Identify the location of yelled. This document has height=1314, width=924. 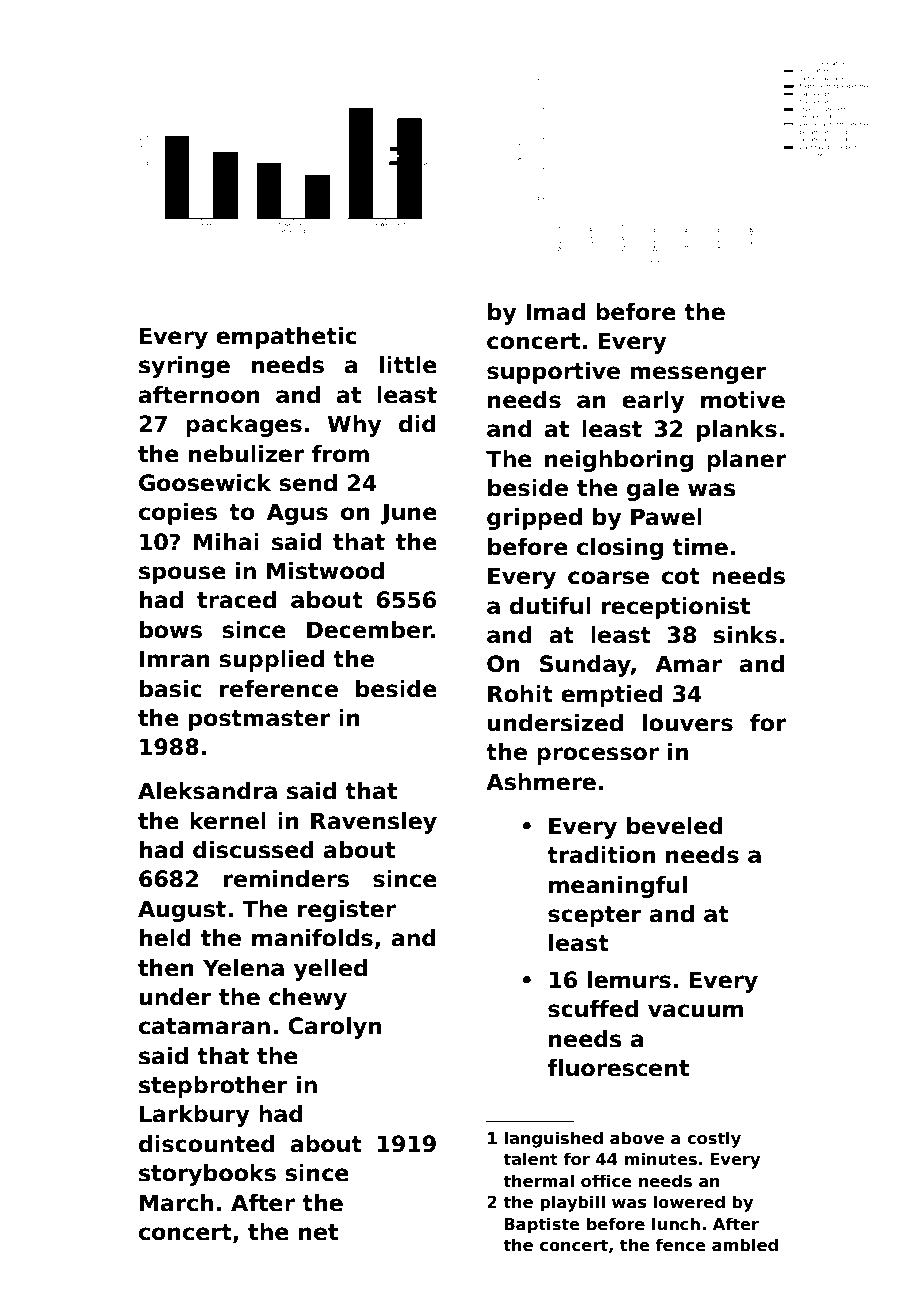
(330, 970).
